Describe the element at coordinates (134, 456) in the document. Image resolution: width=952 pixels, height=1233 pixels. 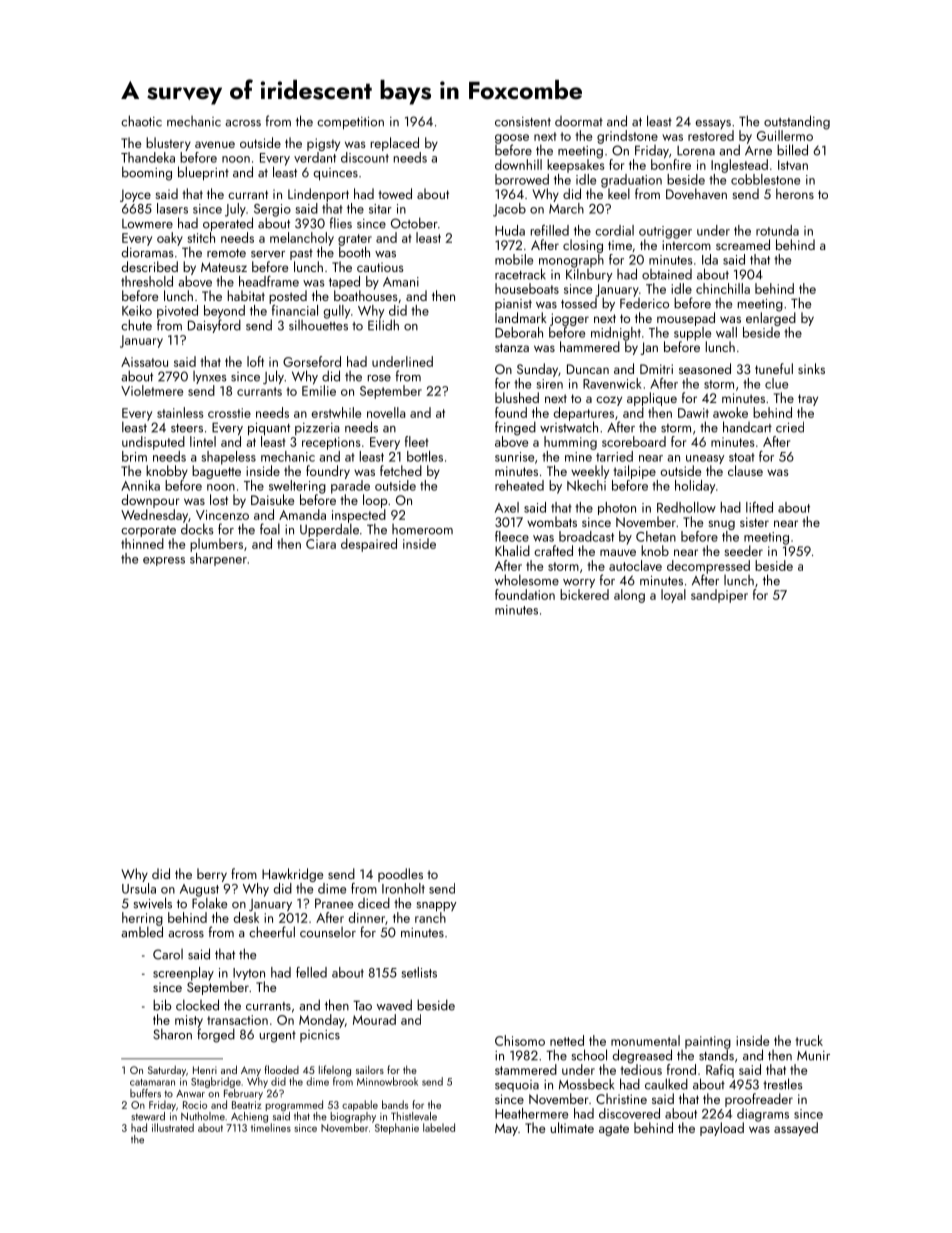
I see `brim` at that location.
